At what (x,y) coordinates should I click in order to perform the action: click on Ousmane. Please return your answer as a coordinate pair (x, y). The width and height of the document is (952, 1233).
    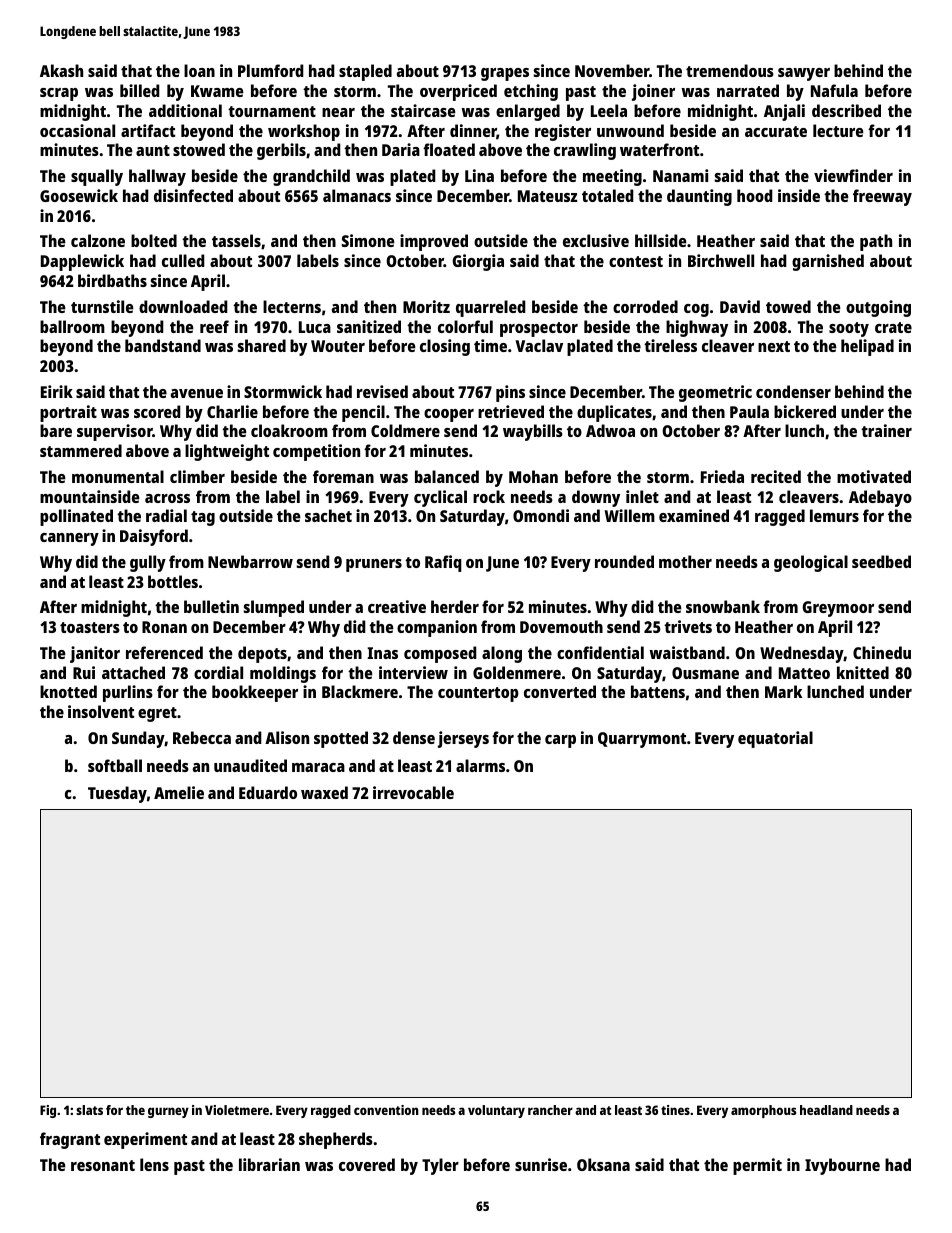
    Looking at the image, I should click on (705, 673).
